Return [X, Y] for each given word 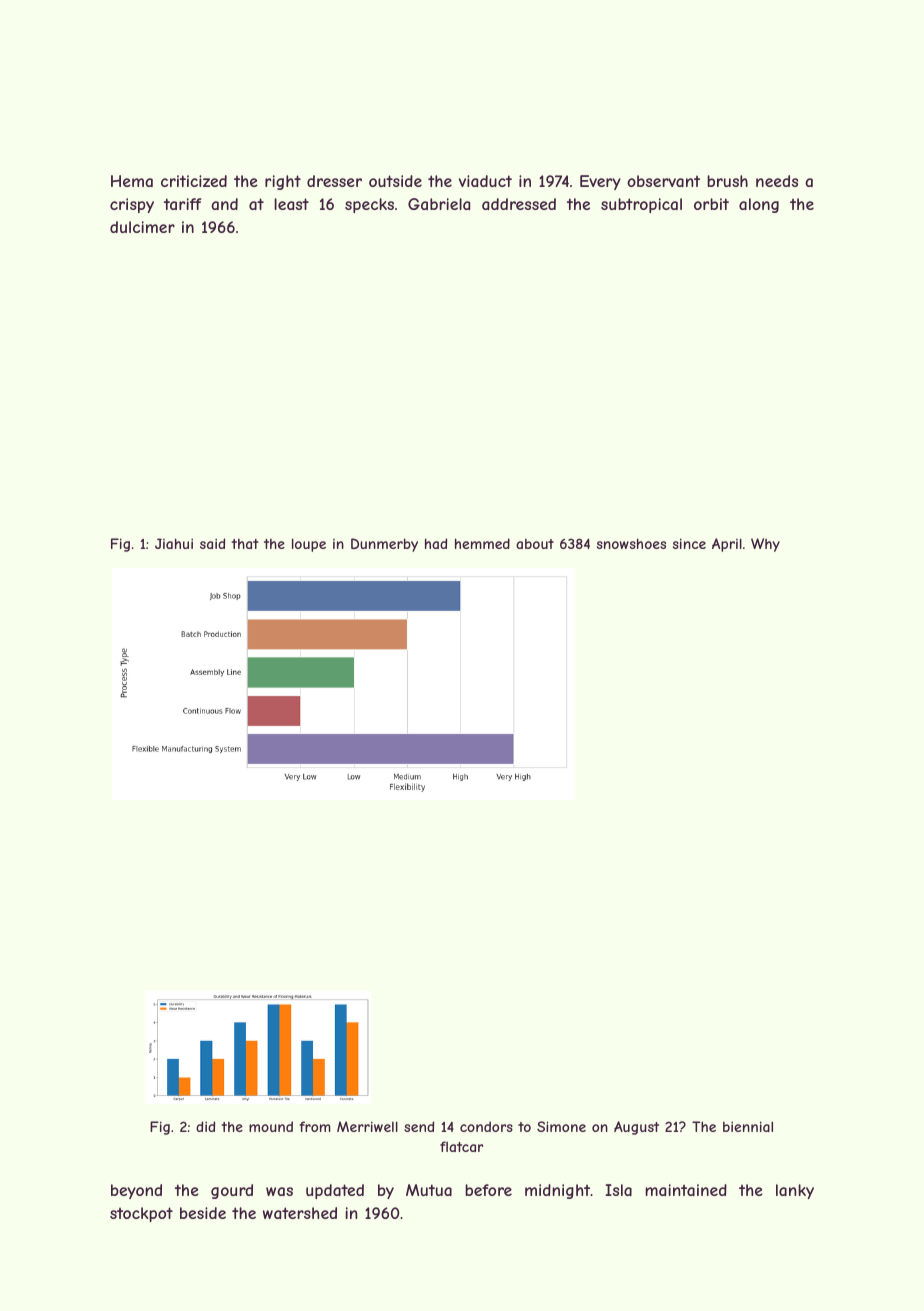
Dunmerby [384, 545]
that [245, 544]
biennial [748, 1126]
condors [486, 1126]
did [205, 1126]
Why [765, 545]
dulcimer [142, 227]
